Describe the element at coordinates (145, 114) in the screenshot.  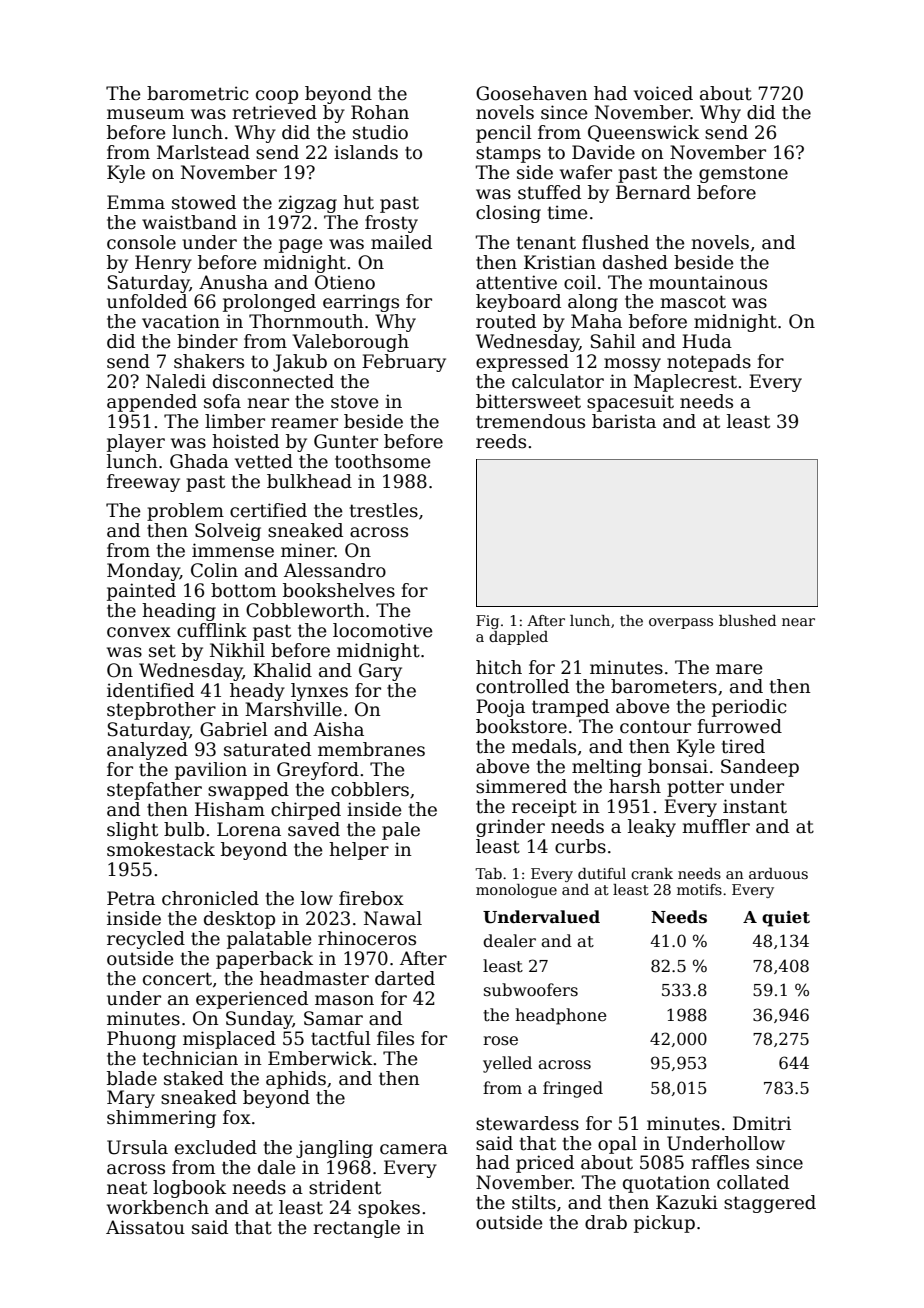
I see `museum` at that location.
